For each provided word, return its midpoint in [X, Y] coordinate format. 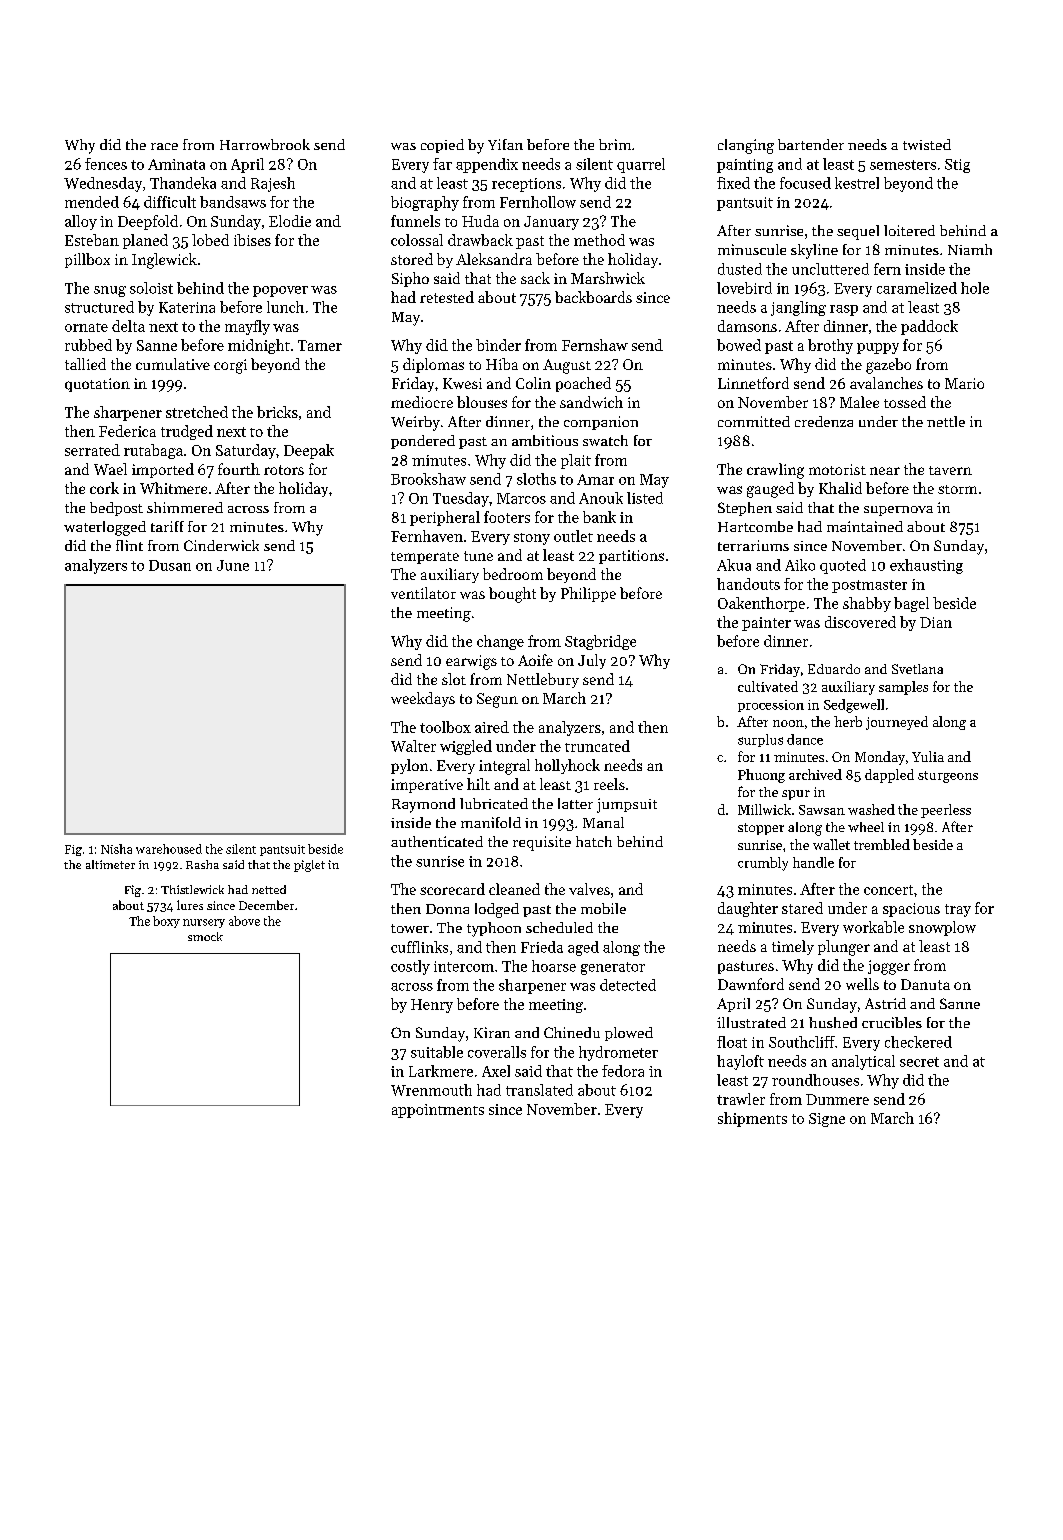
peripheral [445, 518]
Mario [964, 383]
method [599, 240]
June [233, 565]
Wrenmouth [431, 1090]
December [266, 905]
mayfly [247, 327]
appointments [438, 1111]
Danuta [925, 984]
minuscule [752, 249]
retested [447, 297]
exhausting [926, 566]
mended [92, 202]
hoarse [554, 966]
